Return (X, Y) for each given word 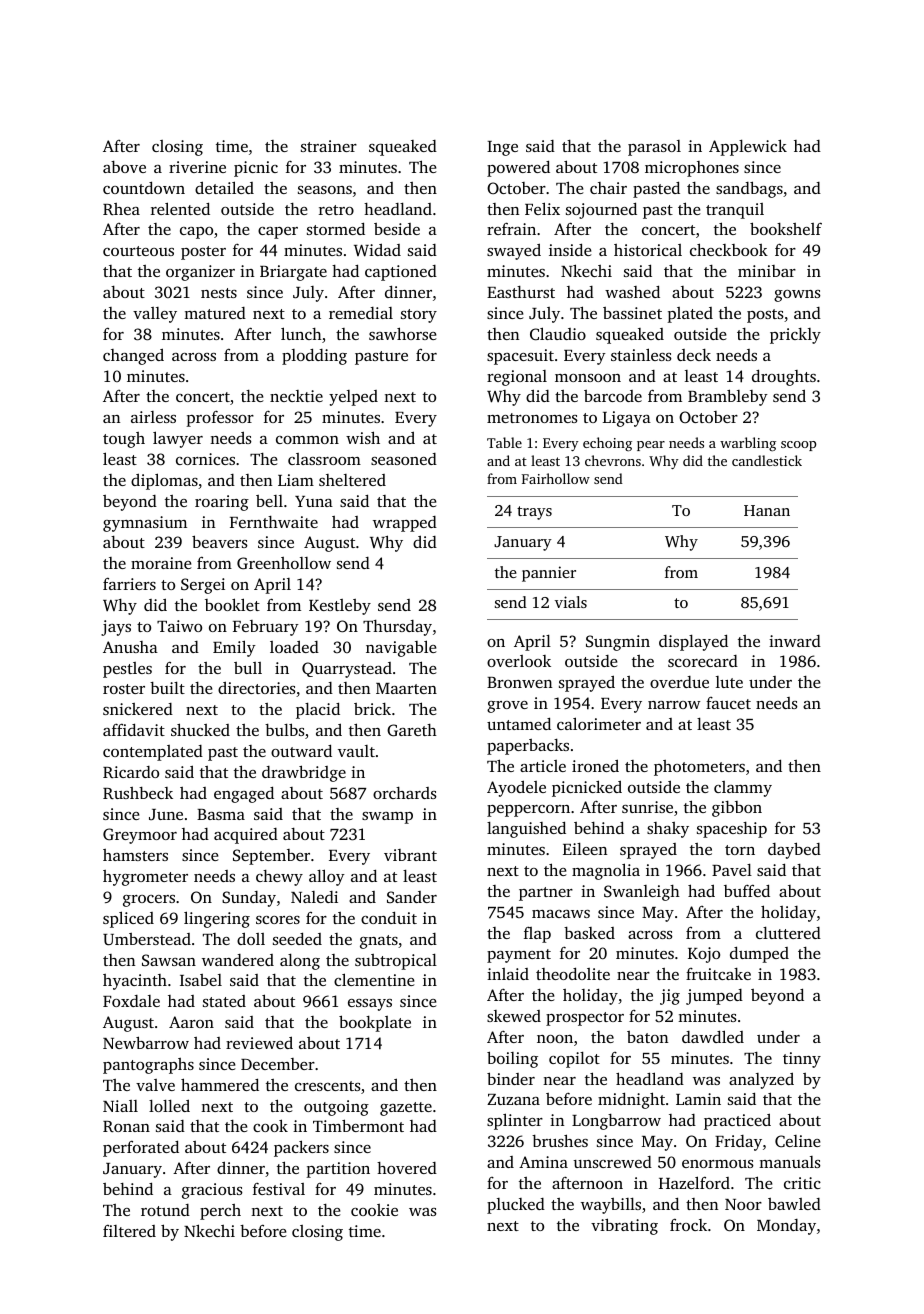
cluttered (788, 933)
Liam (296, 480)
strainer (329, 146)
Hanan (767, 510)
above (124, 167)
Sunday (249, 899)
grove (507, 707)
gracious (212, 1191)
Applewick (748, 147)
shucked (200, 729)
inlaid (508, 974)
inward (795, 641)
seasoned (404, 459)
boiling (512, 1059)
